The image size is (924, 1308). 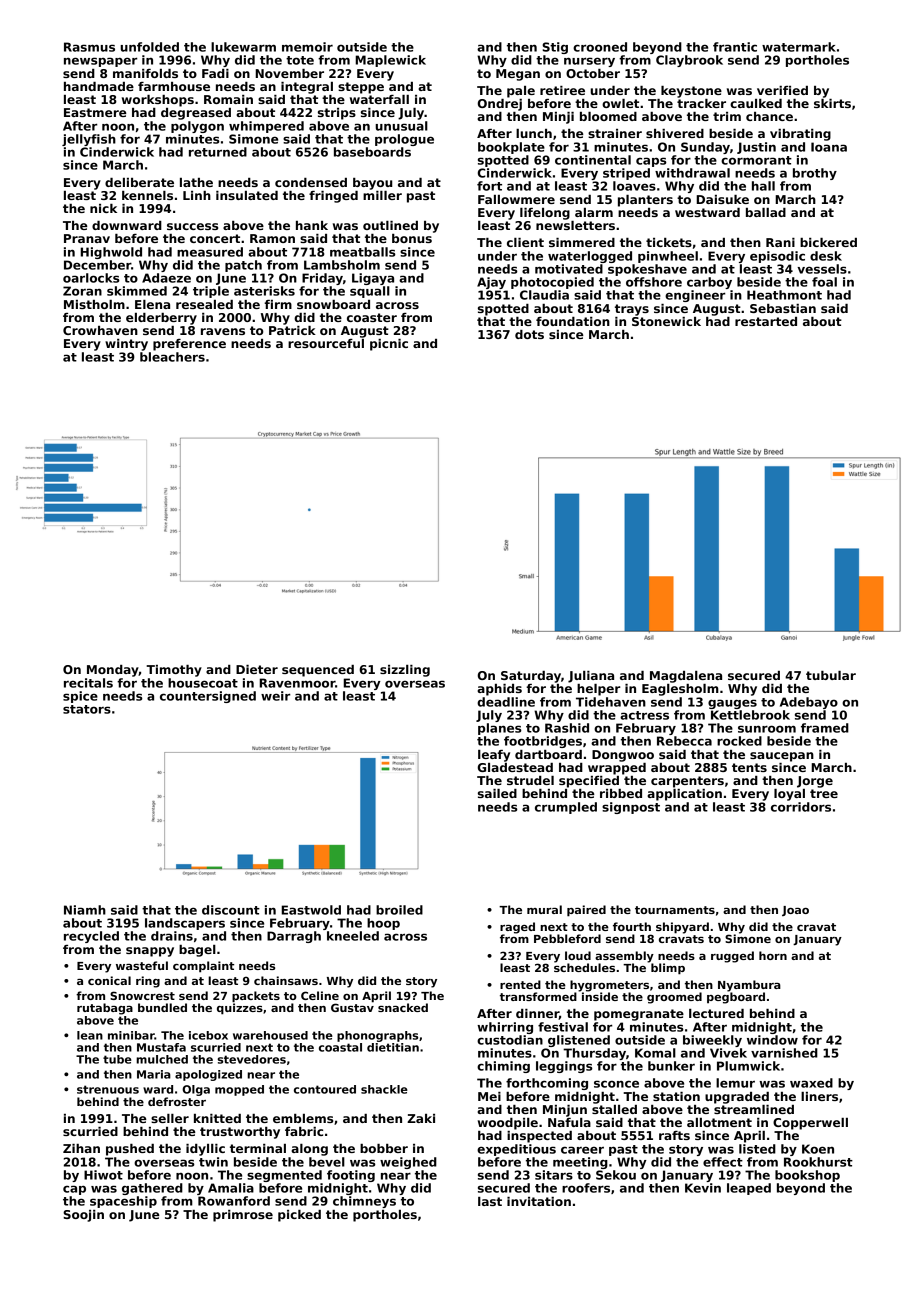 What do you see at coordinates (555, 48) in the image?
I see `Stig` at bounding box center [555, 48].
